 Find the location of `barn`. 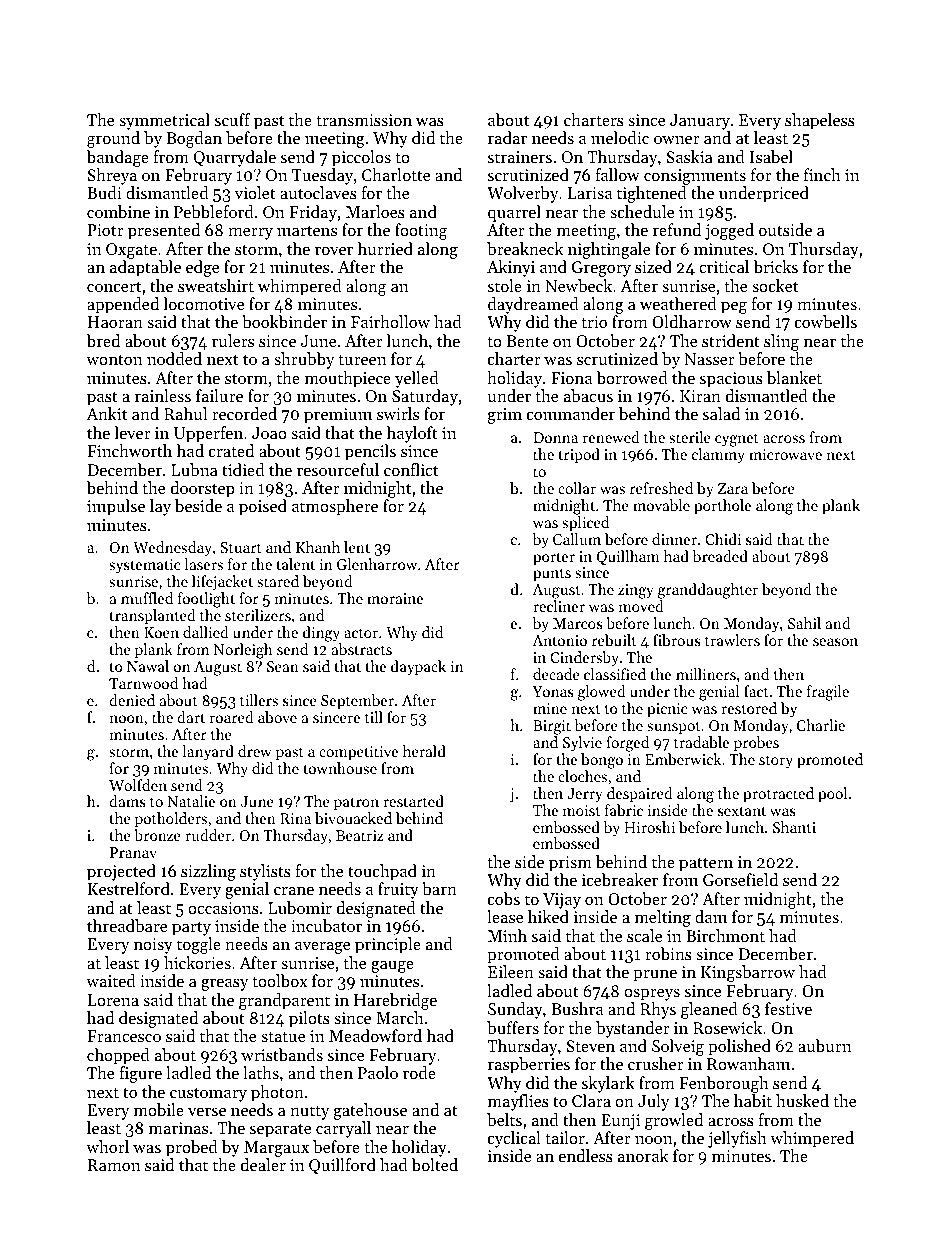

barn is located at coordinates (439, 888).
